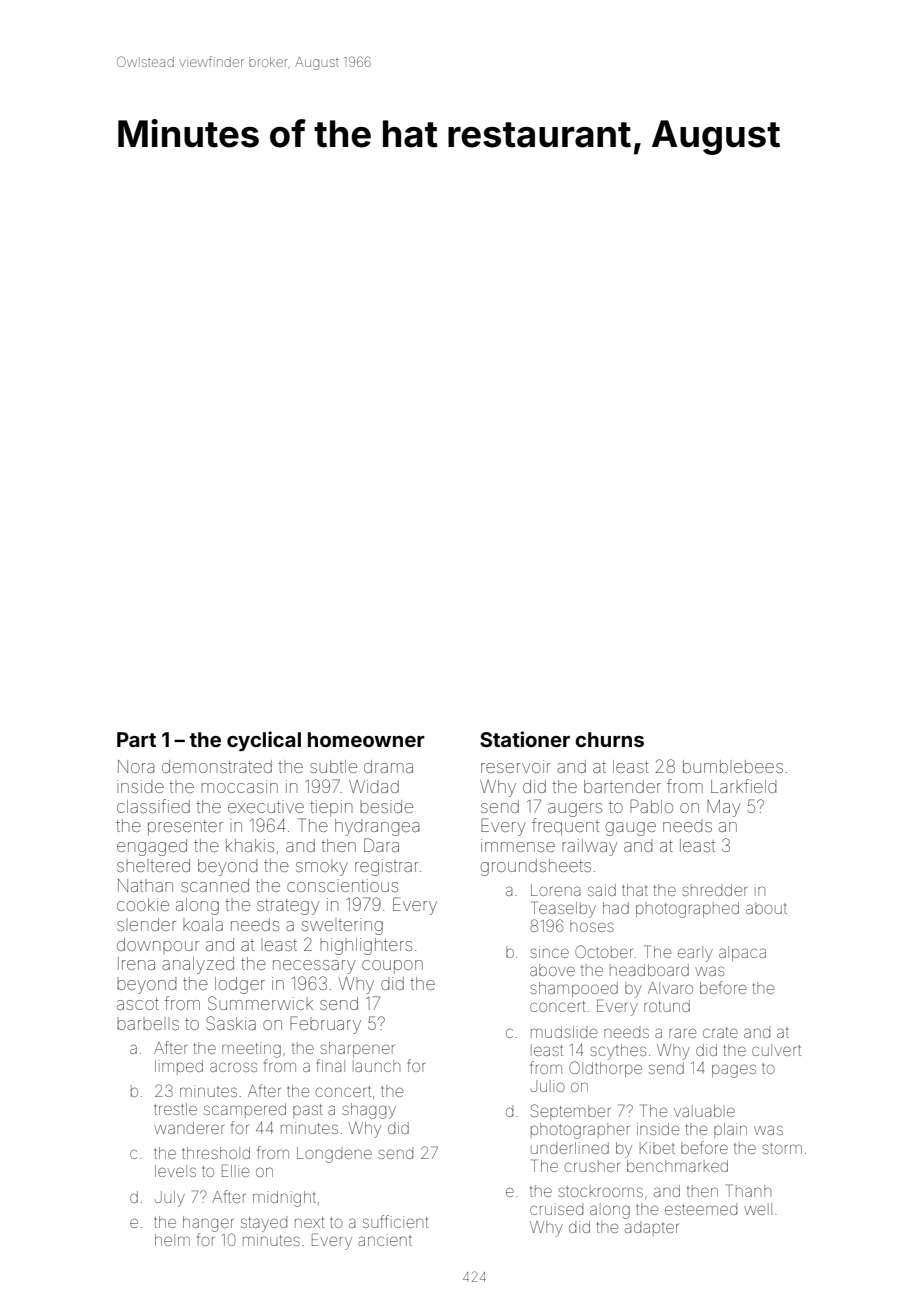 This screenshot has width=924, height=1308. What do you see at coordinates (366, 946) in the screenshot?
I see `highlighters` at bounding box center [366, 946].
